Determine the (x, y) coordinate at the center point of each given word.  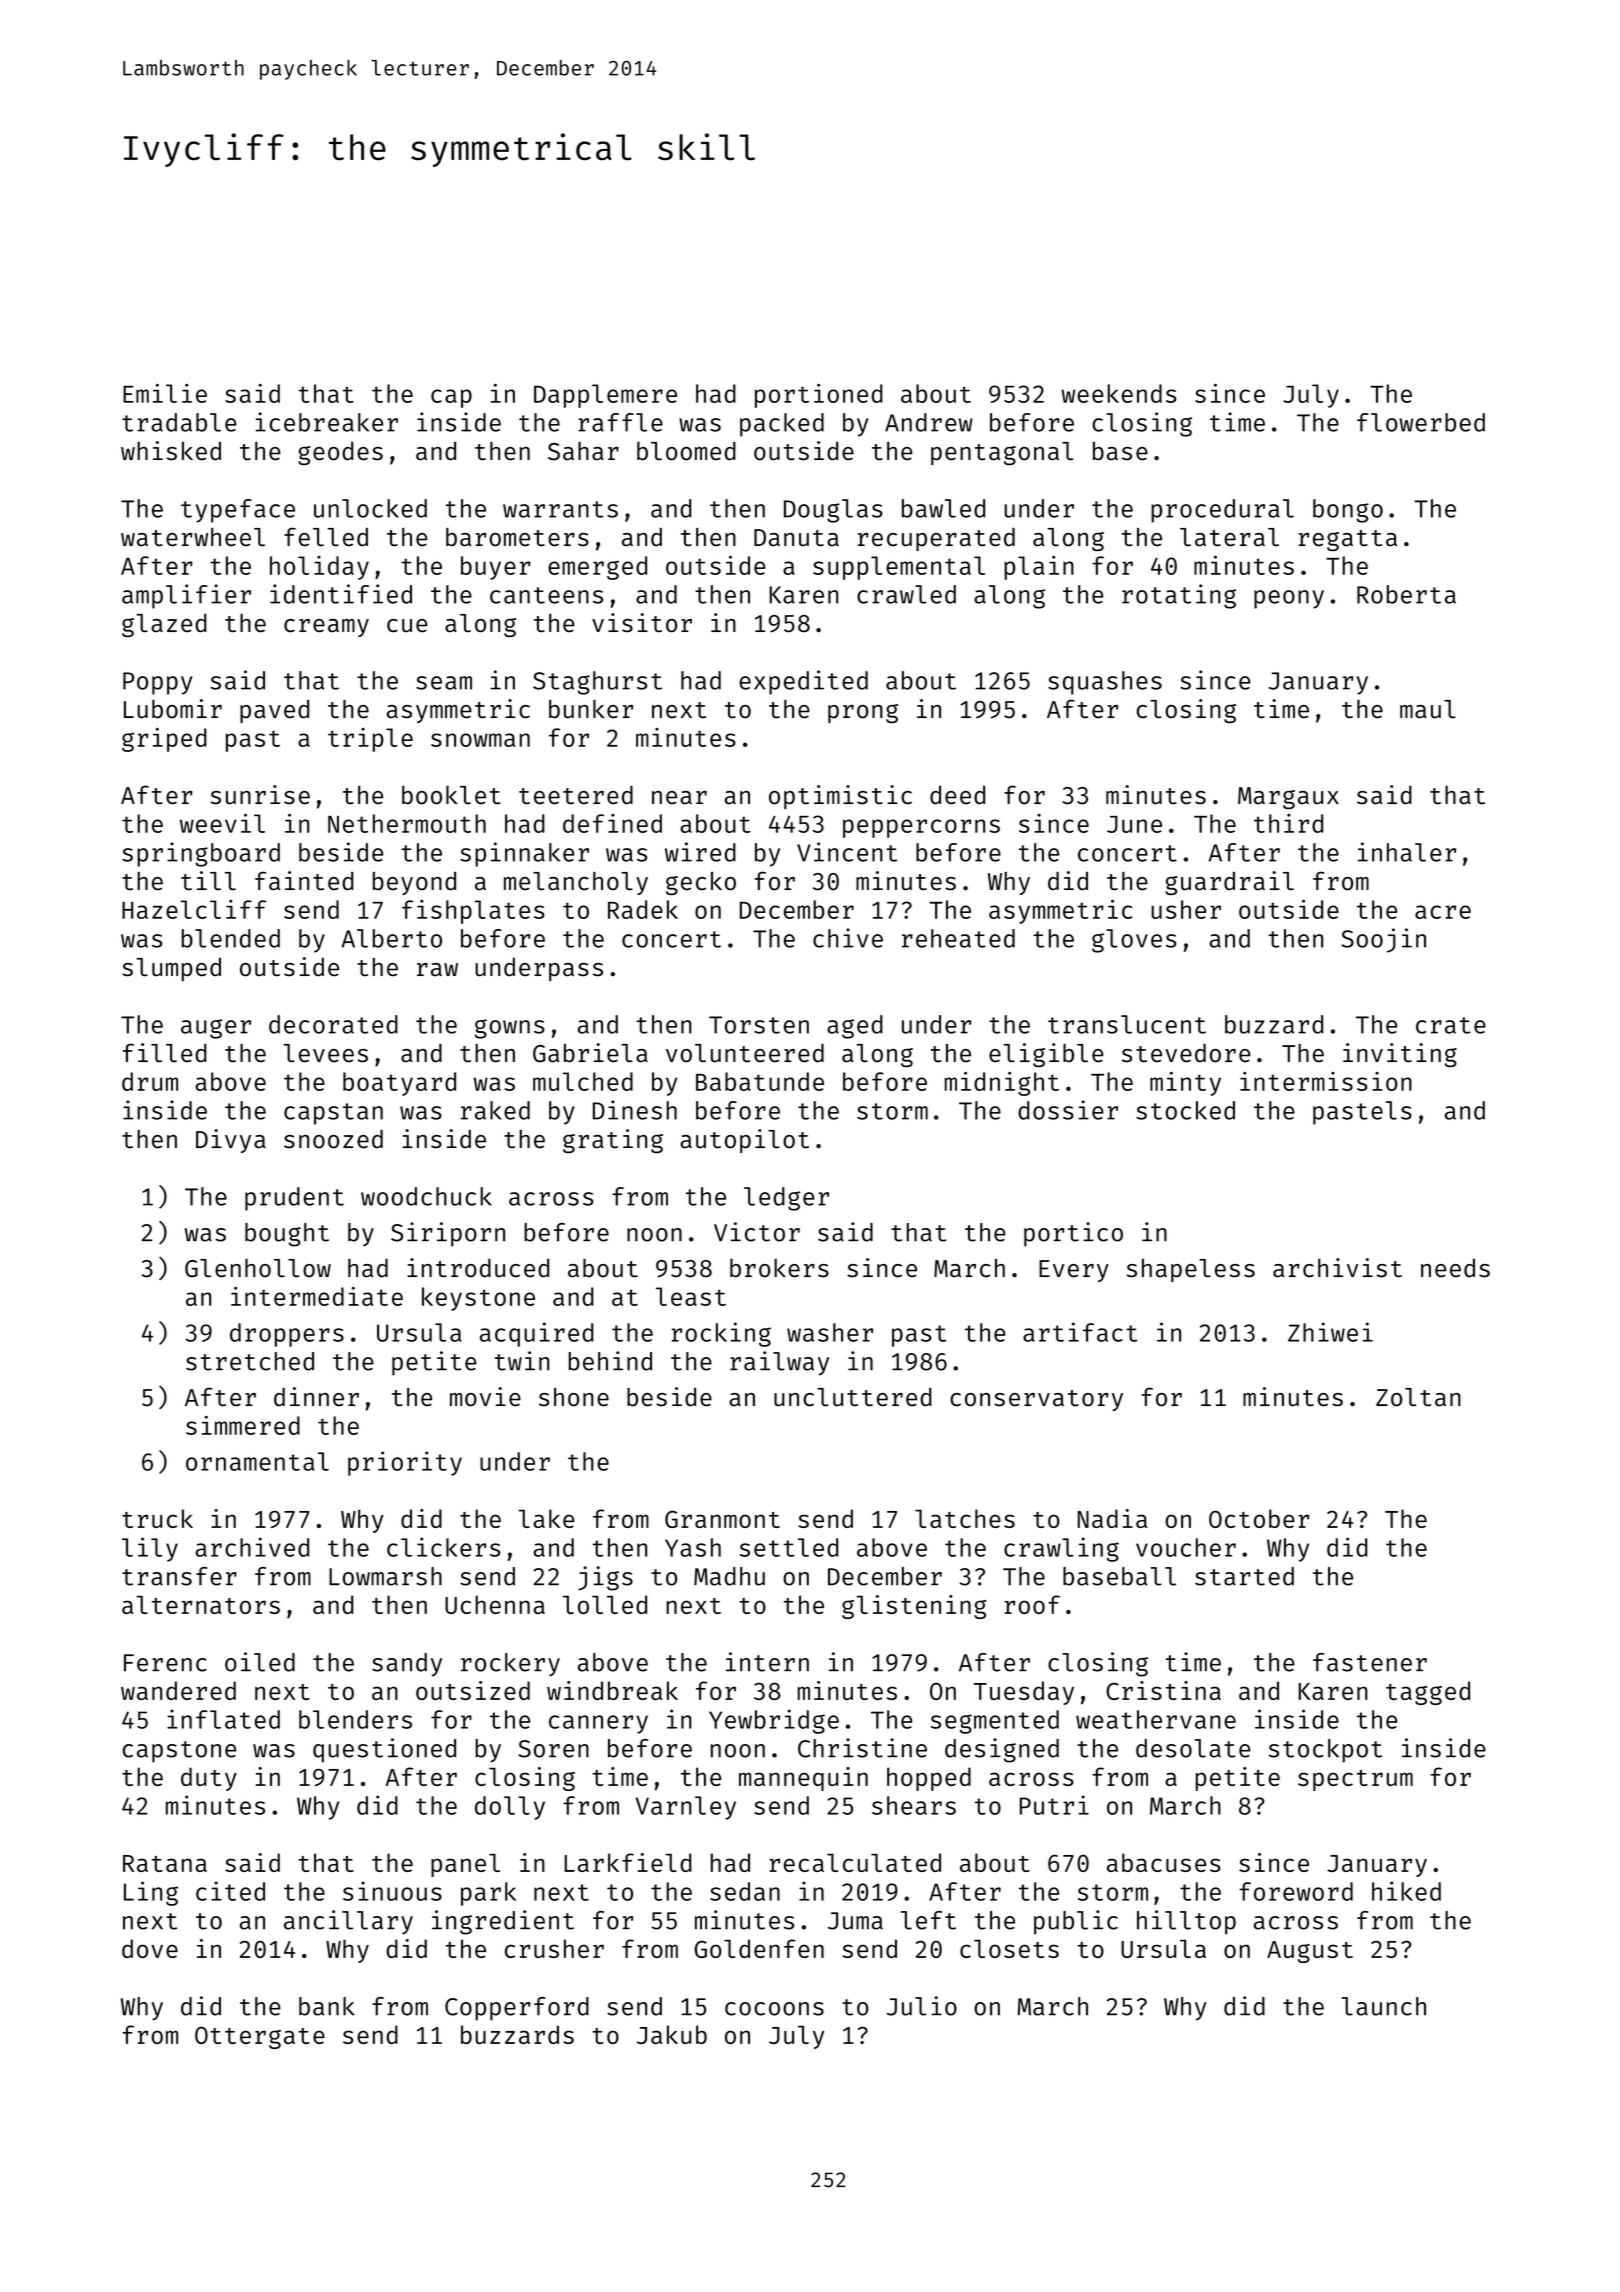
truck (157, 1518)
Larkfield (627, 1862)
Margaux (1288, 798)
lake (546, 1518)
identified (341, 594)
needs (1455, 1268)
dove (150, 1948)
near (679, 798)
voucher (1186, 1547)
